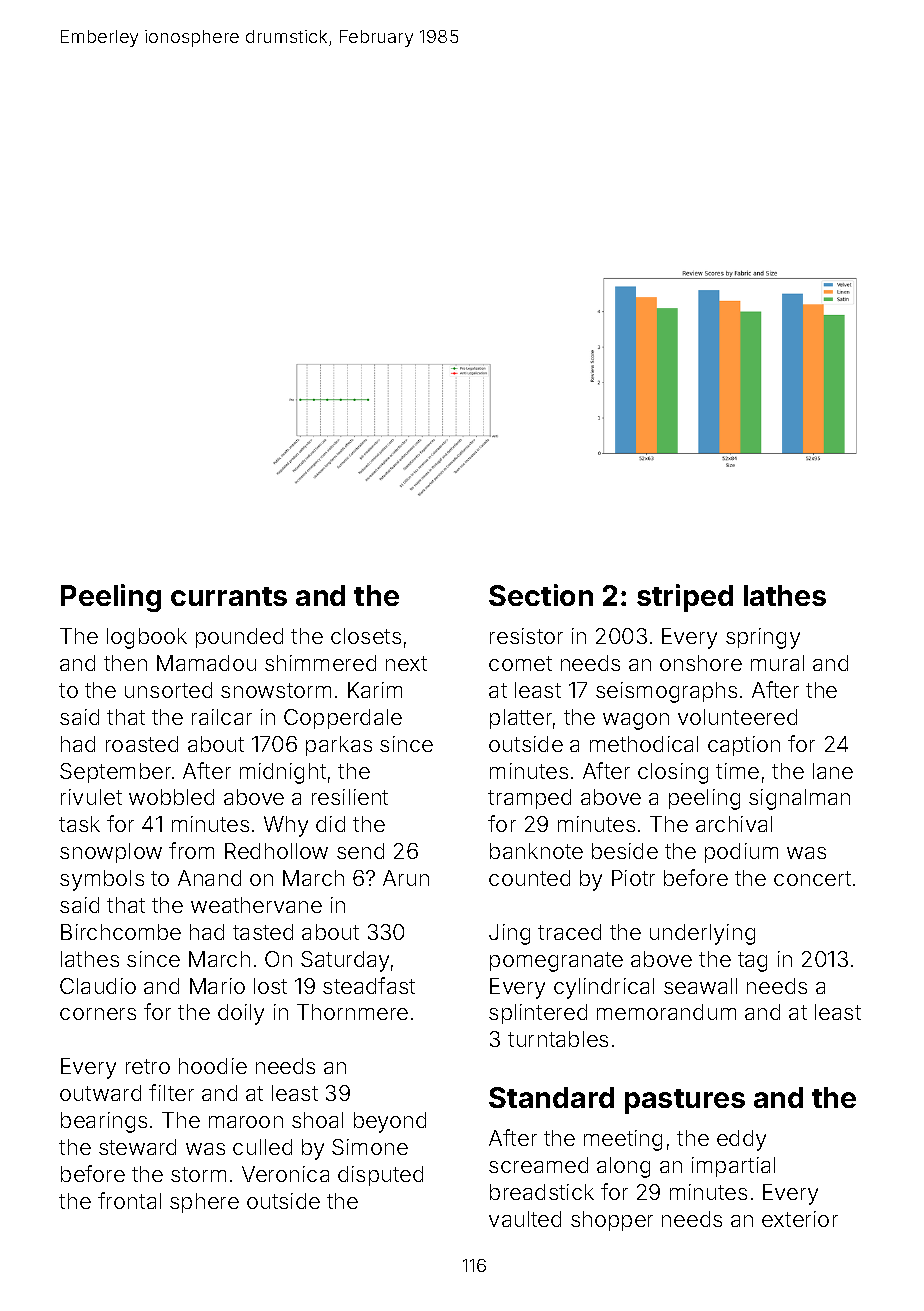  I want to click on send, so click(360, 851).
